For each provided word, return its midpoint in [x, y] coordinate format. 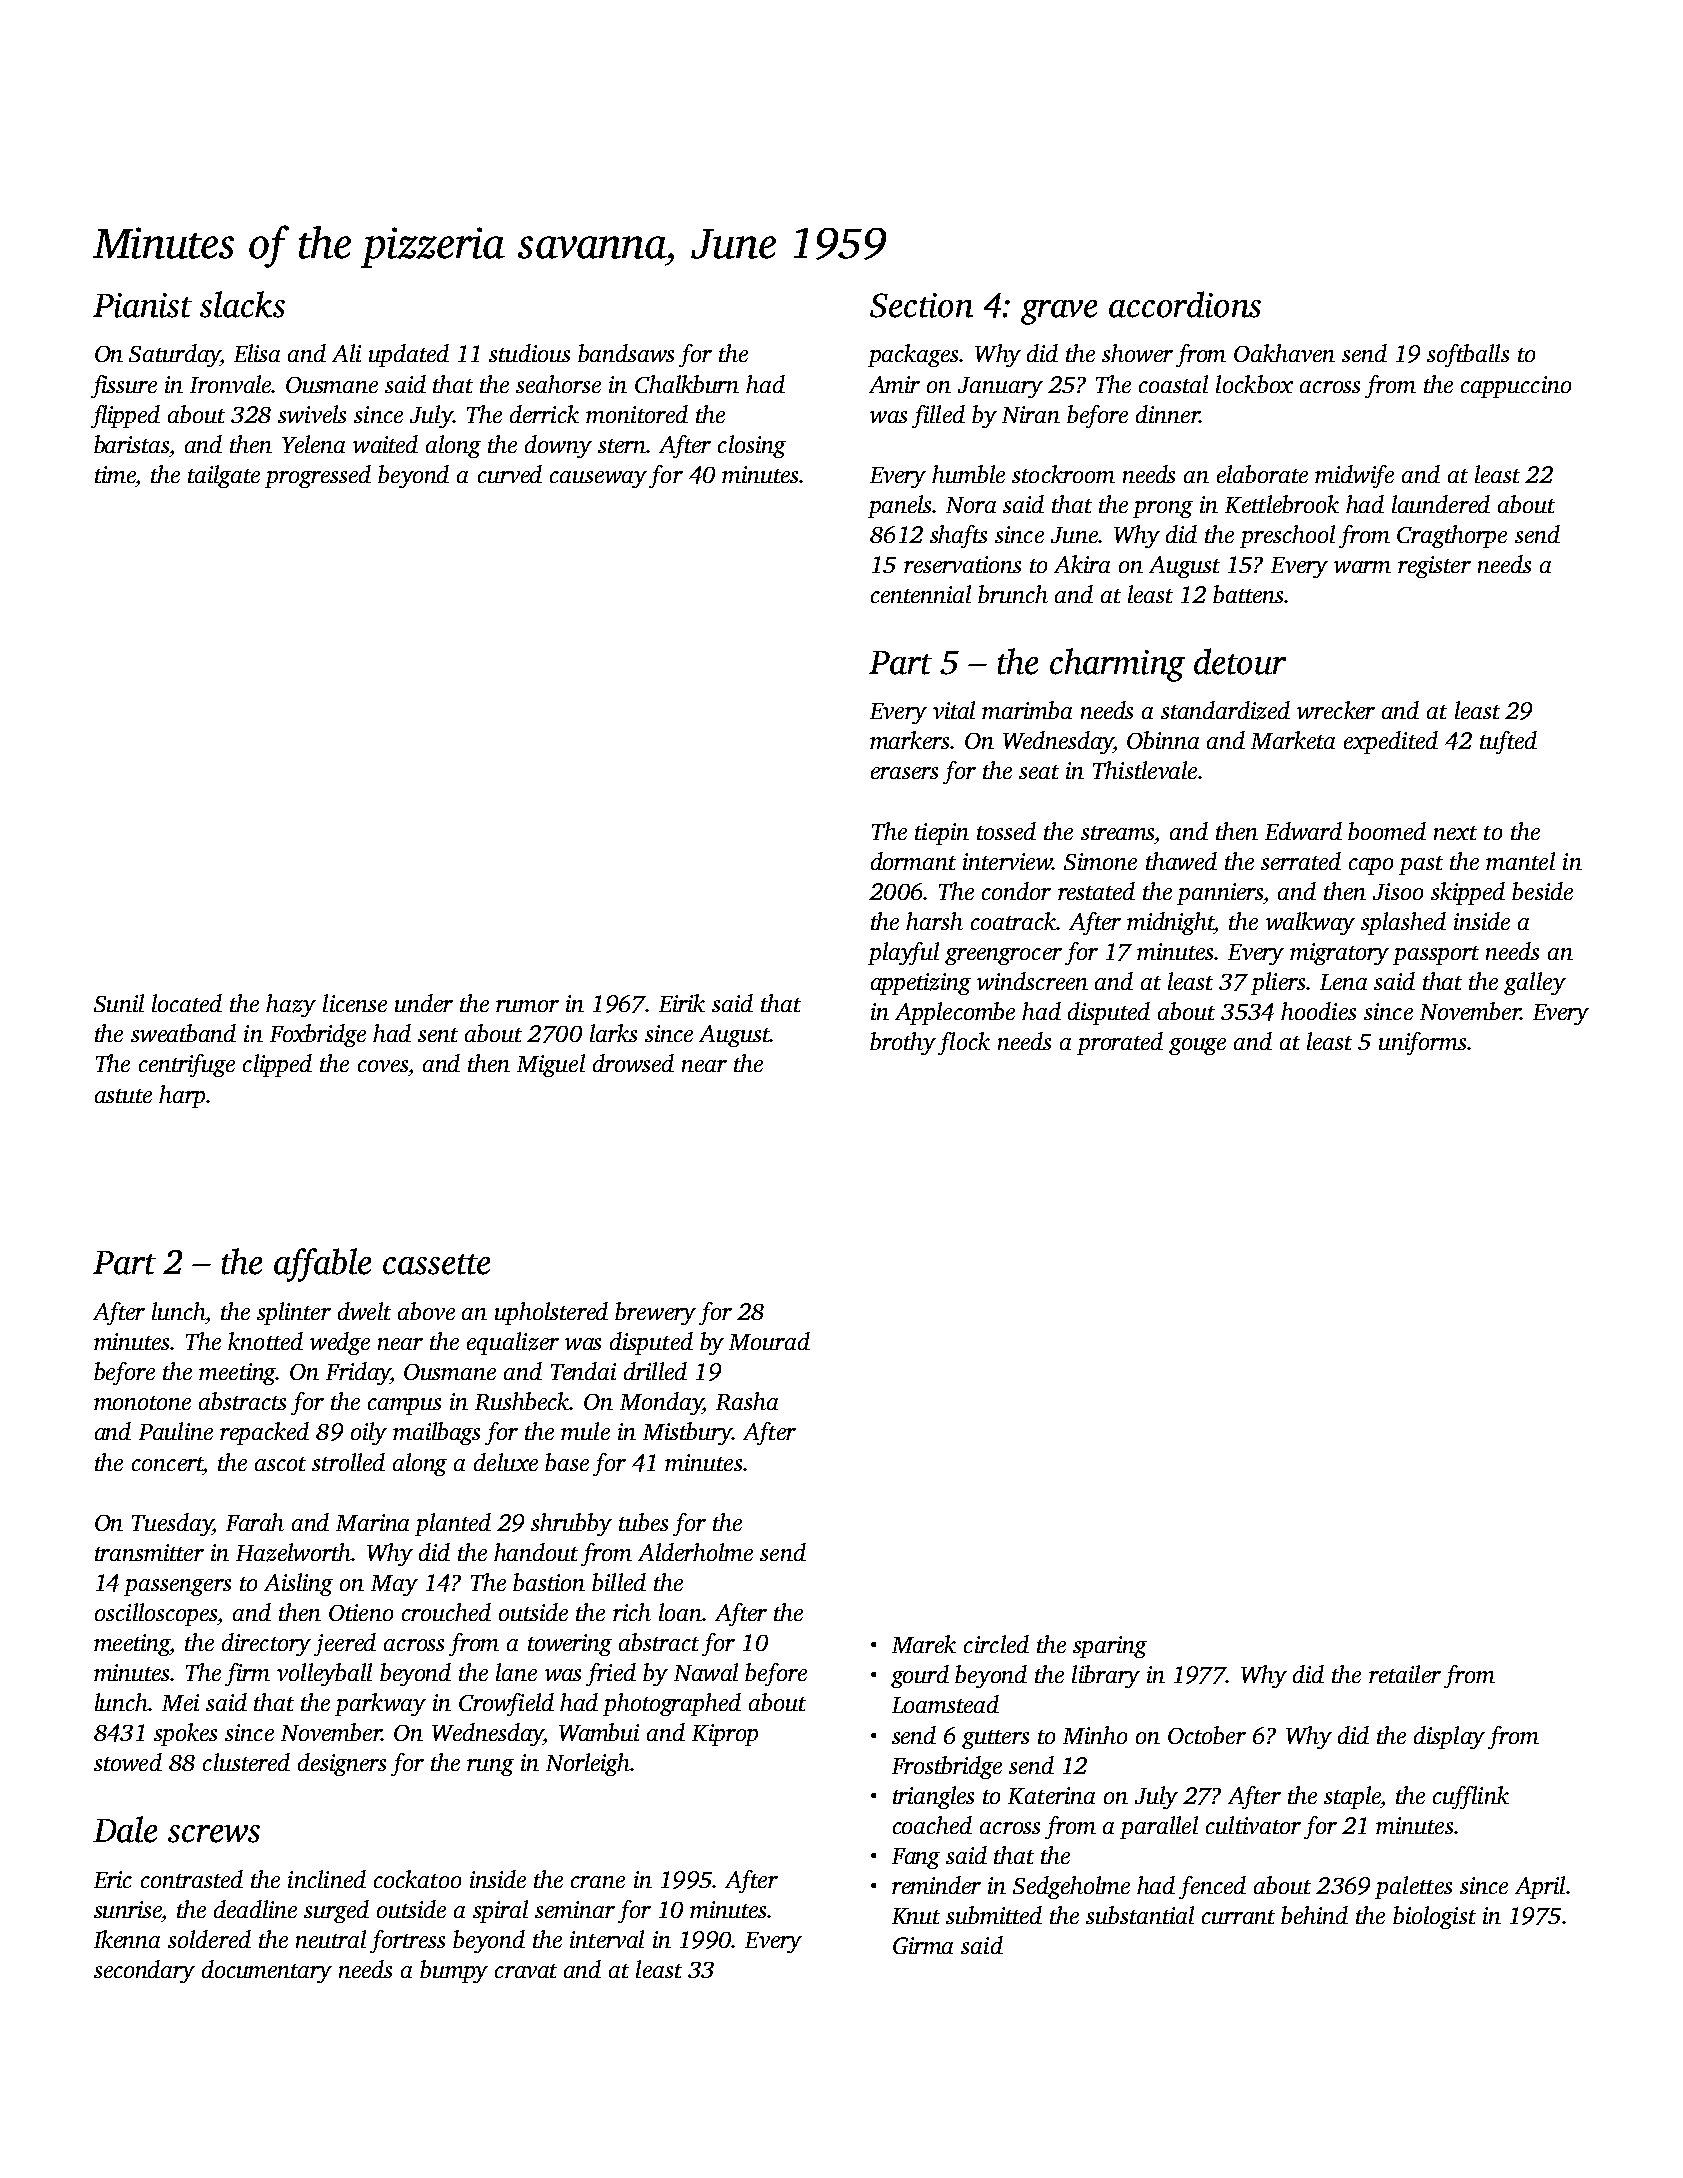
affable [322, 1265]
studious [529, 353]
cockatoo [417, 1879]
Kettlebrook [1282, 504]
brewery [655, 1313]
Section [921, 305]
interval [607, 1939]
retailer [1405, 1674]
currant [1238, 1917]
